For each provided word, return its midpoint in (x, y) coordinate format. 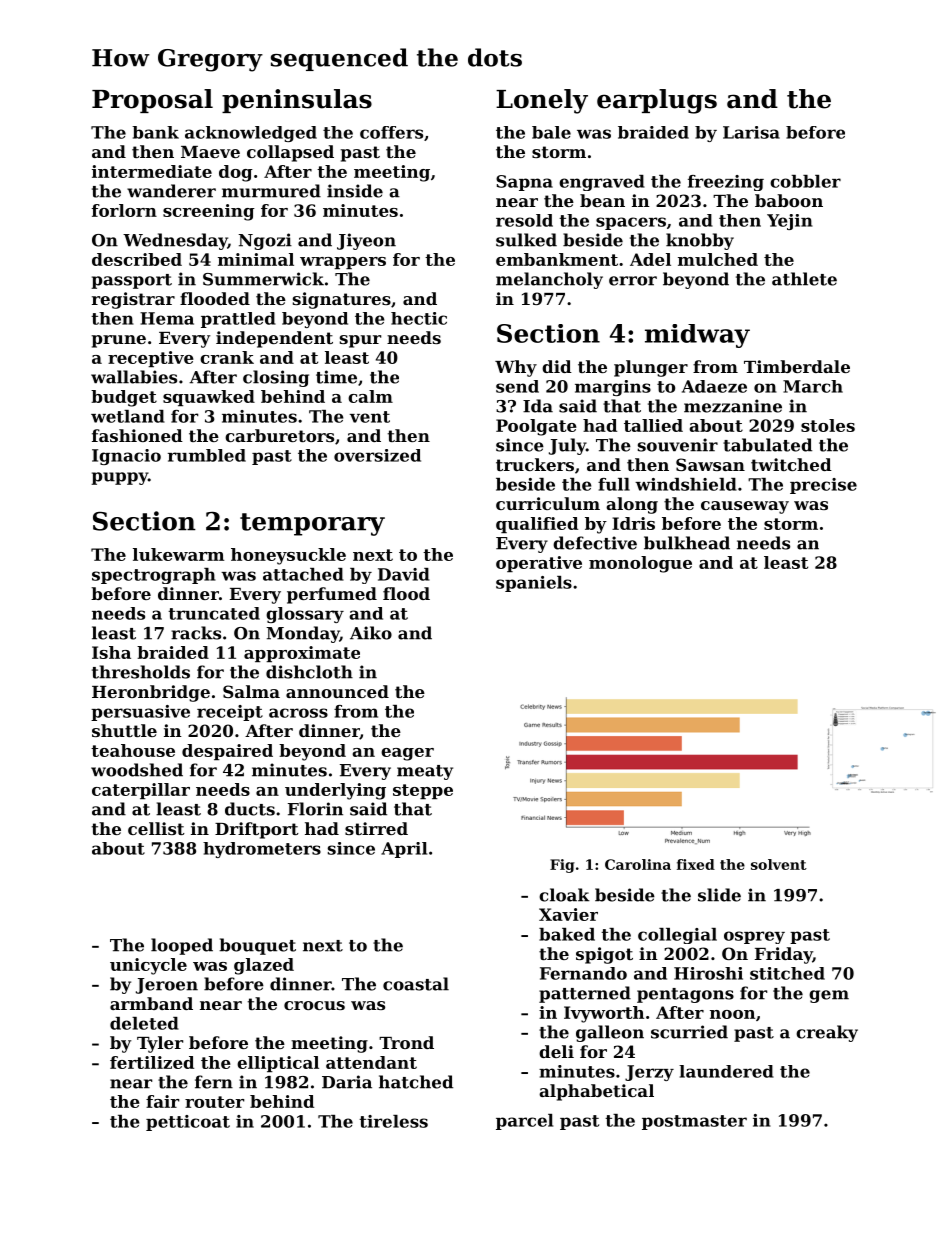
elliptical (278, 1064)
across (298, 713)
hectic (419, 318)
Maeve (210, 152)
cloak (564, 895)
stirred (376, 828)
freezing (726, 183)
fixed (696, 864)
